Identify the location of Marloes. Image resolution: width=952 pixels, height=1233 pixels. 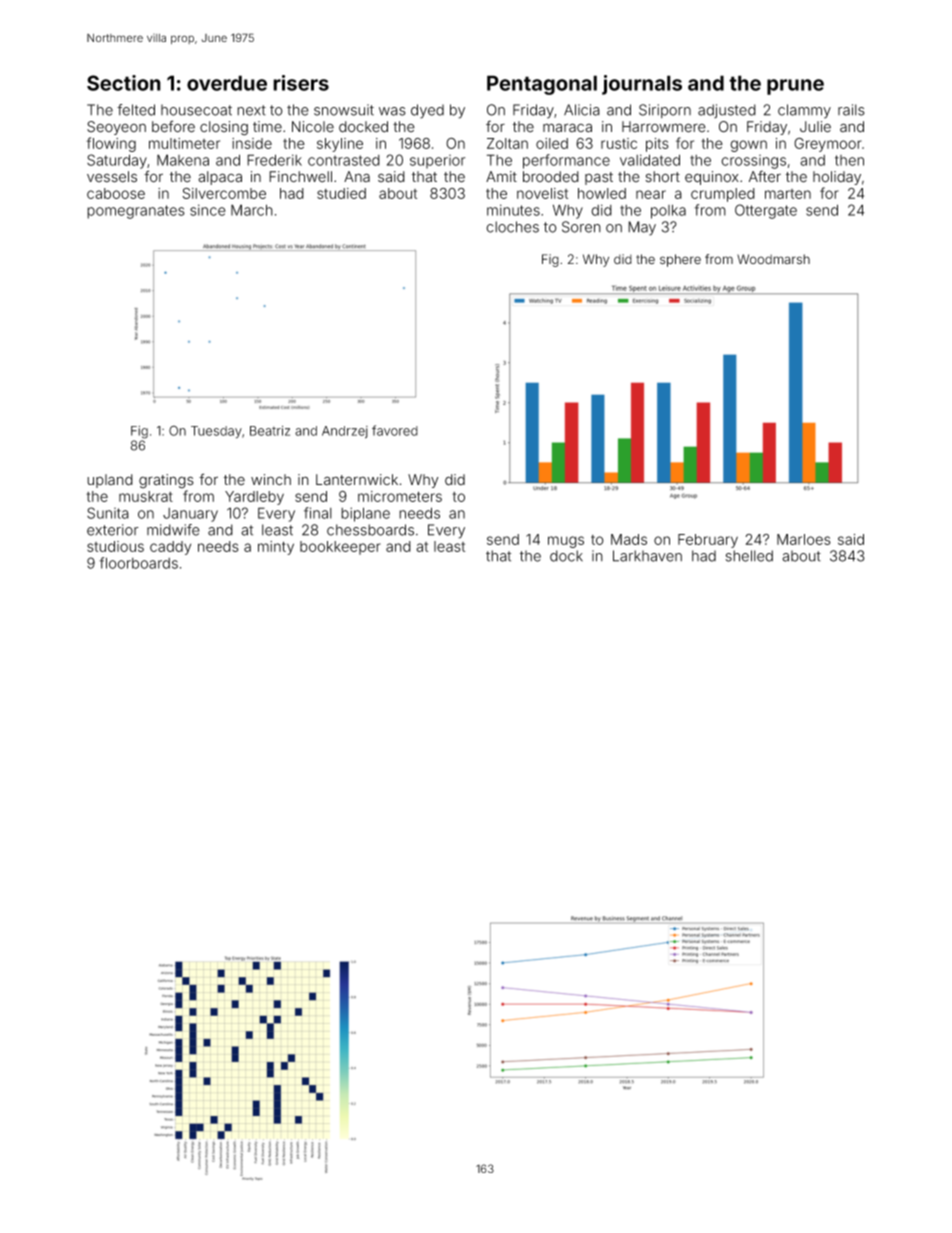
(804, 539).
